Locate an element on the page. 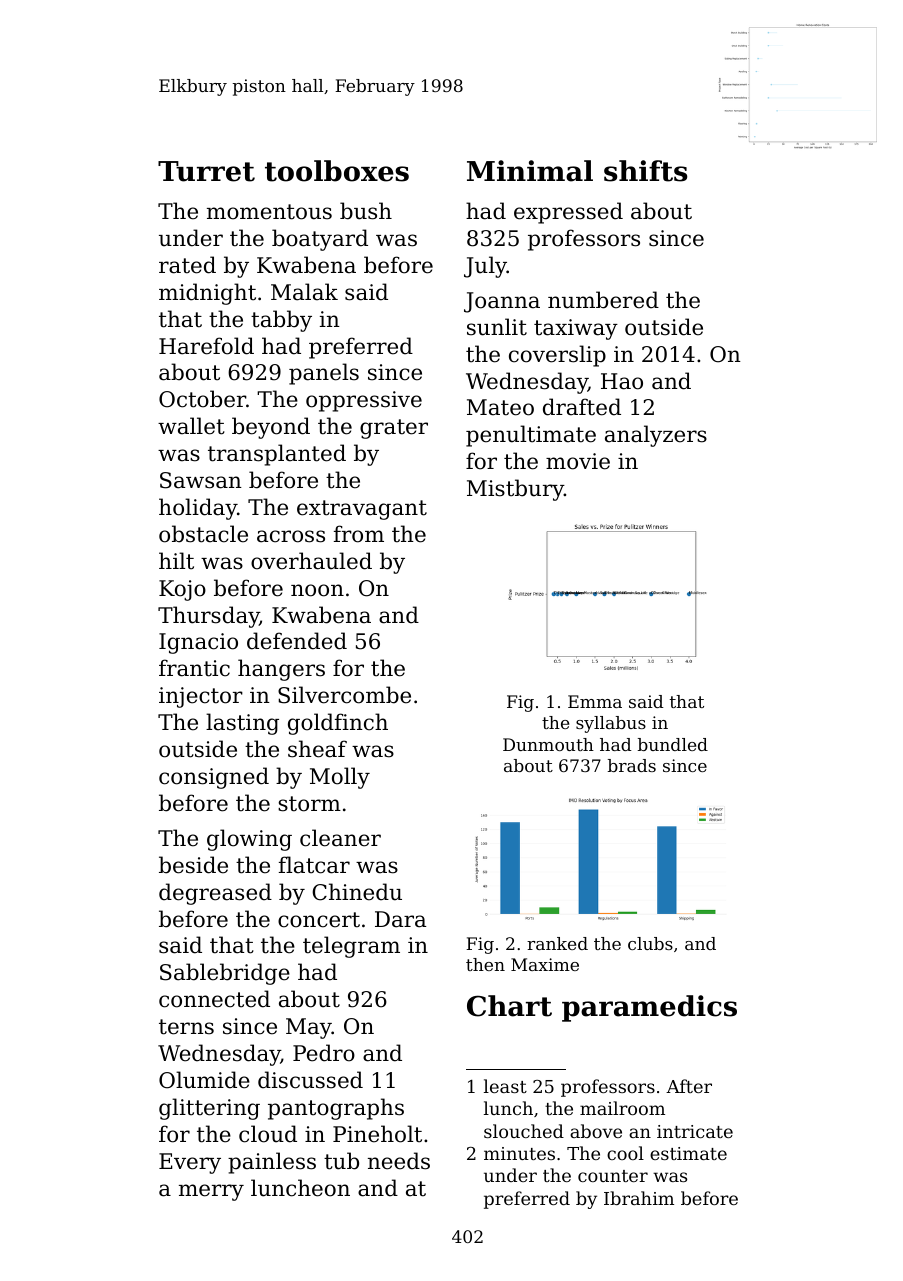 The height and width of the document is (1281, 903). slouched is located at coordinates (524, 1131).
